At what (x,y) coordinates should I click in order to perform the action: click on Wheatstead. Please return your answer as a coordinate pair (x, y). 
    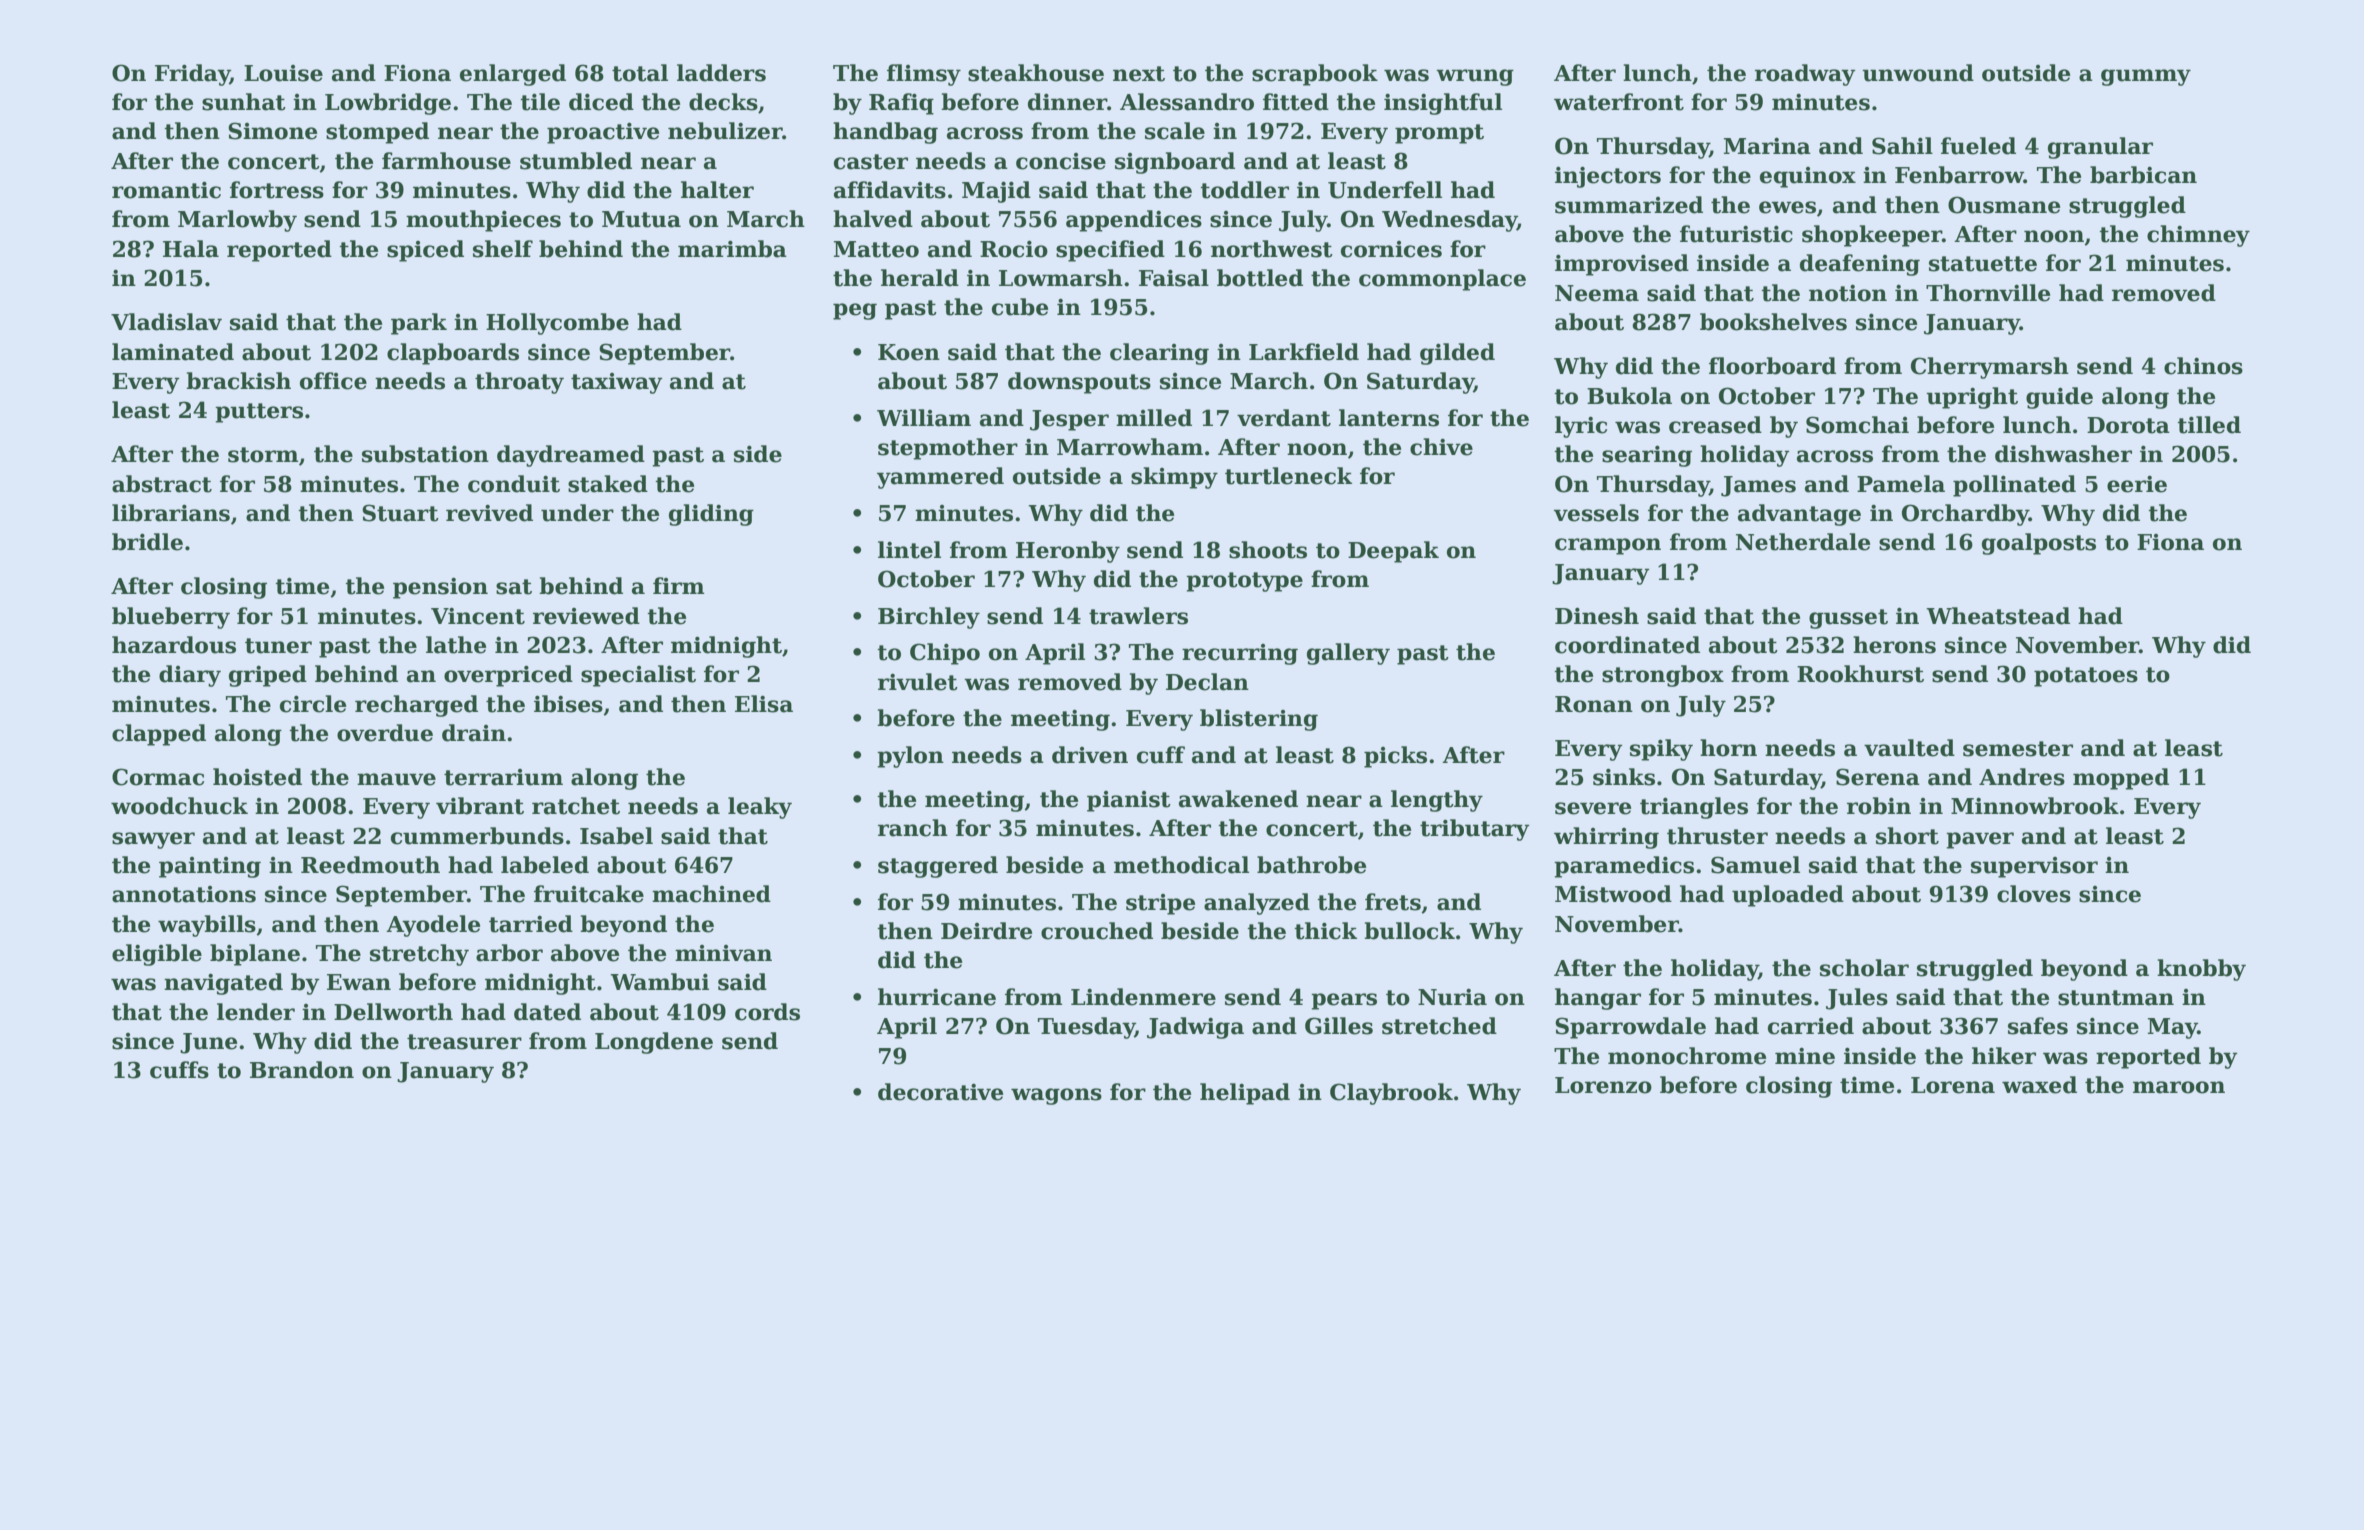
    Looking at the image, I should click on (1998, 616).
